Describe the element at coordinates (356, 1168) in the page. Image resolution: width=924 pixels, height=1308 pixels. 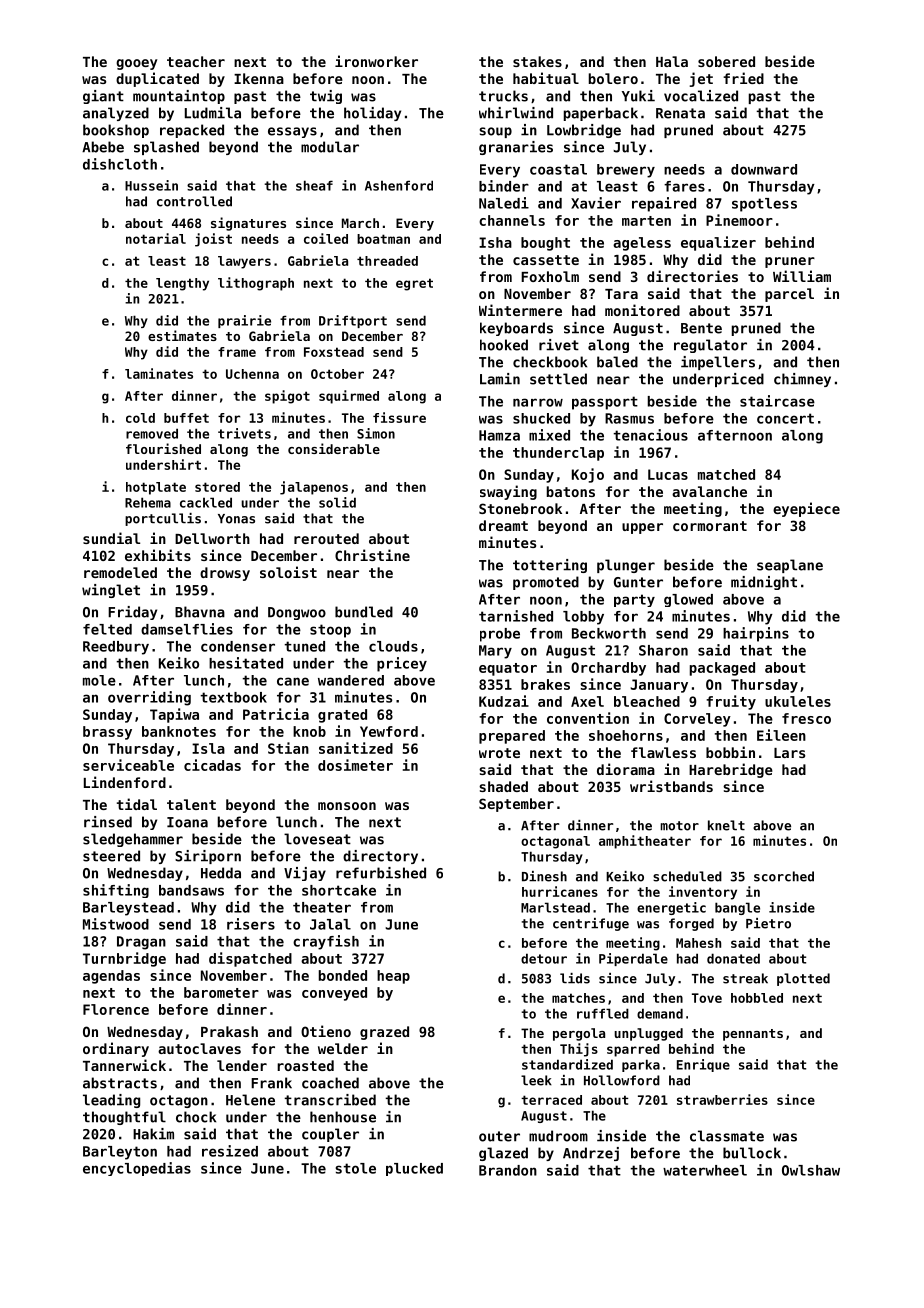
I see `stole` at that location.
